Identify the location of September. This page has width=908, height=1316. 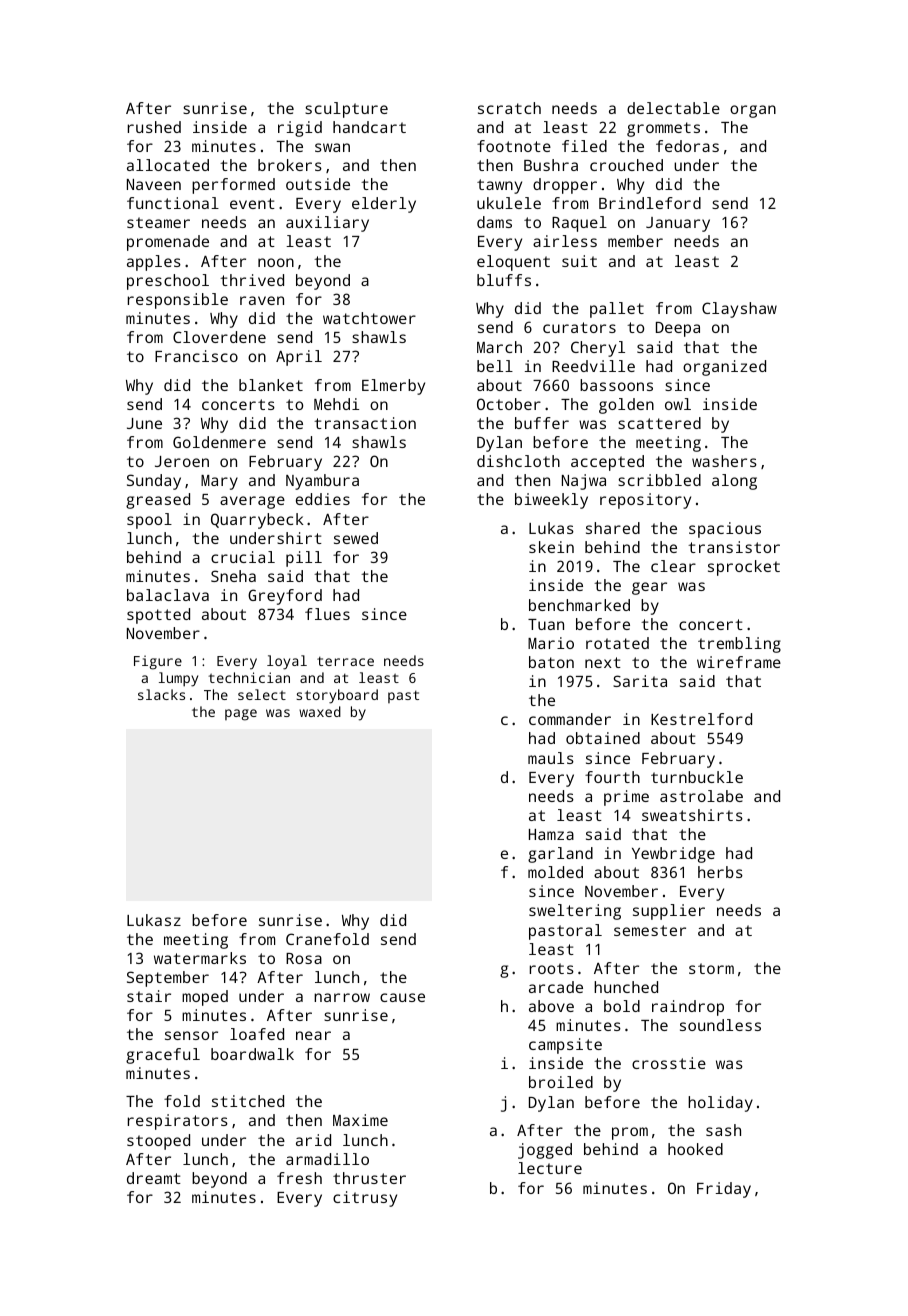
(168, 979).
